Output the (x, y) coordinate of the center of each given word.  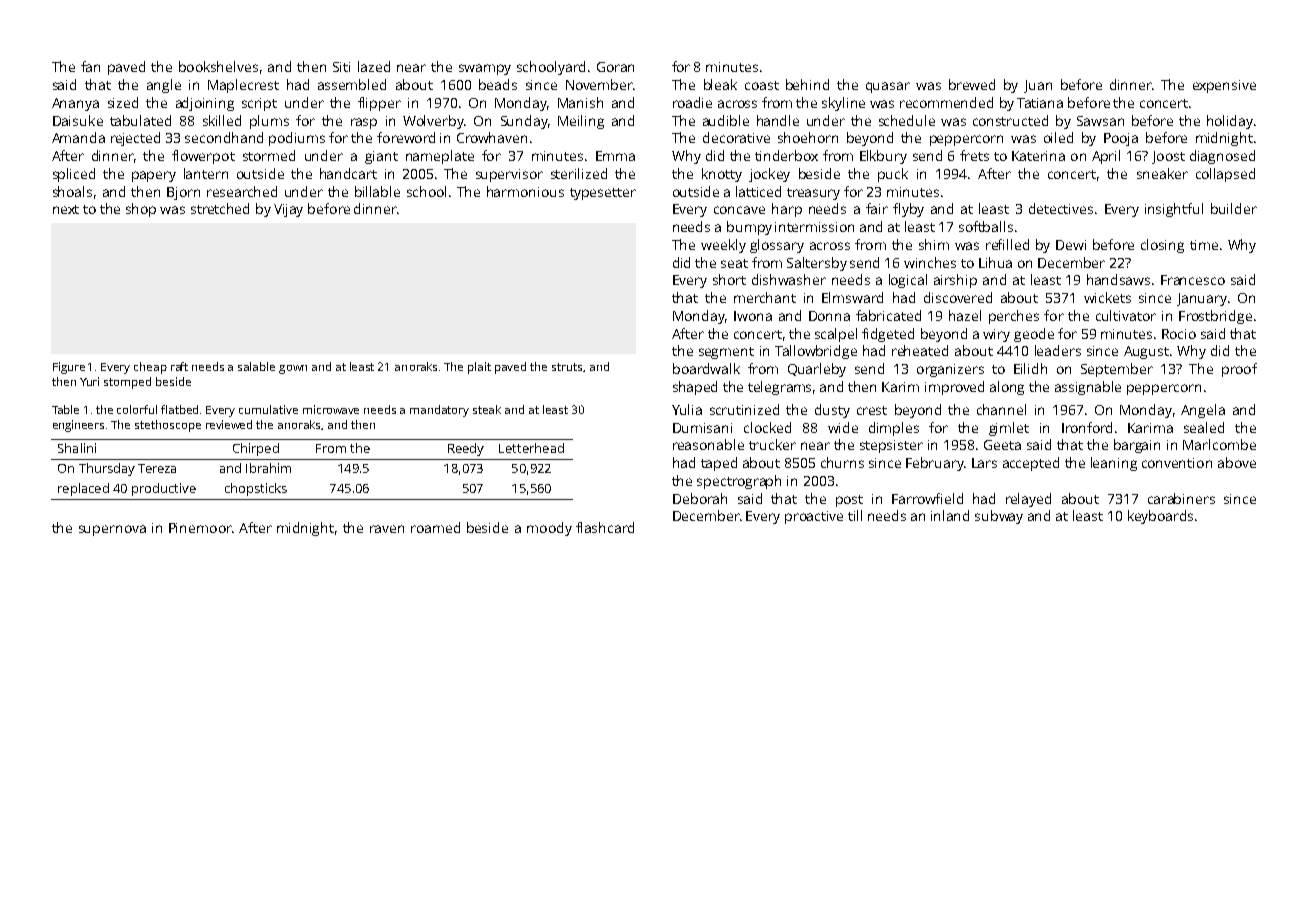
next (66, 209)
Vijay (288, 210)
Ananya (75, 104)
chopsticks (256, 489)
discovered (958, 297)
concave (739, 210)
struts (568, 367)
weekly (723, 246)
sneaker (1162, 173)
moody (549, 529)
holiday (1230, 122)
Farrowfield (927, 498)
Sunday (524, 122)
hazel (965, 315)
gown (293, 369)
